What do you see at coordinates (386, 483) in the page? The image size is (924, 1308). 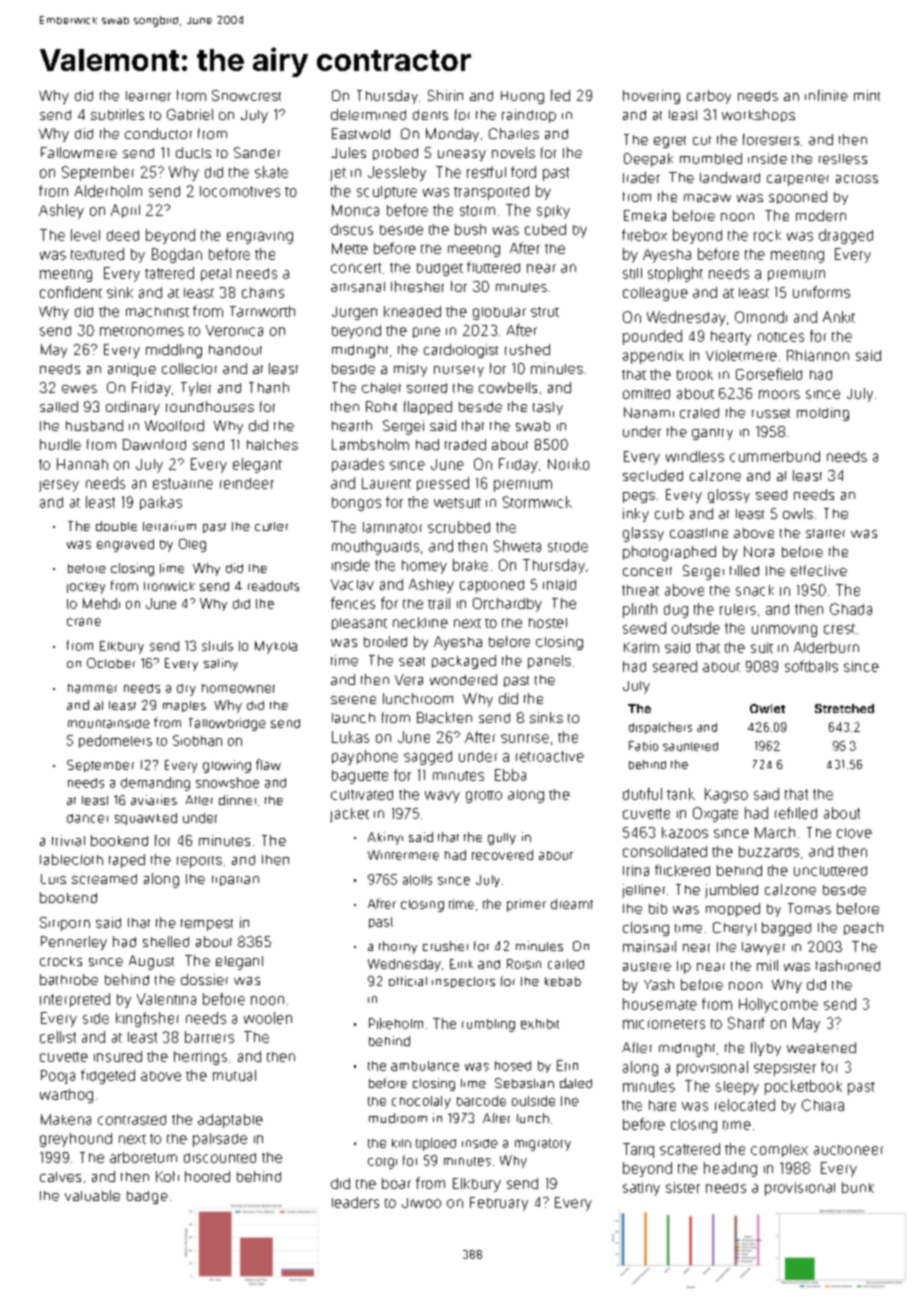 I see `Laurent` at bounding box center [386, 483].
